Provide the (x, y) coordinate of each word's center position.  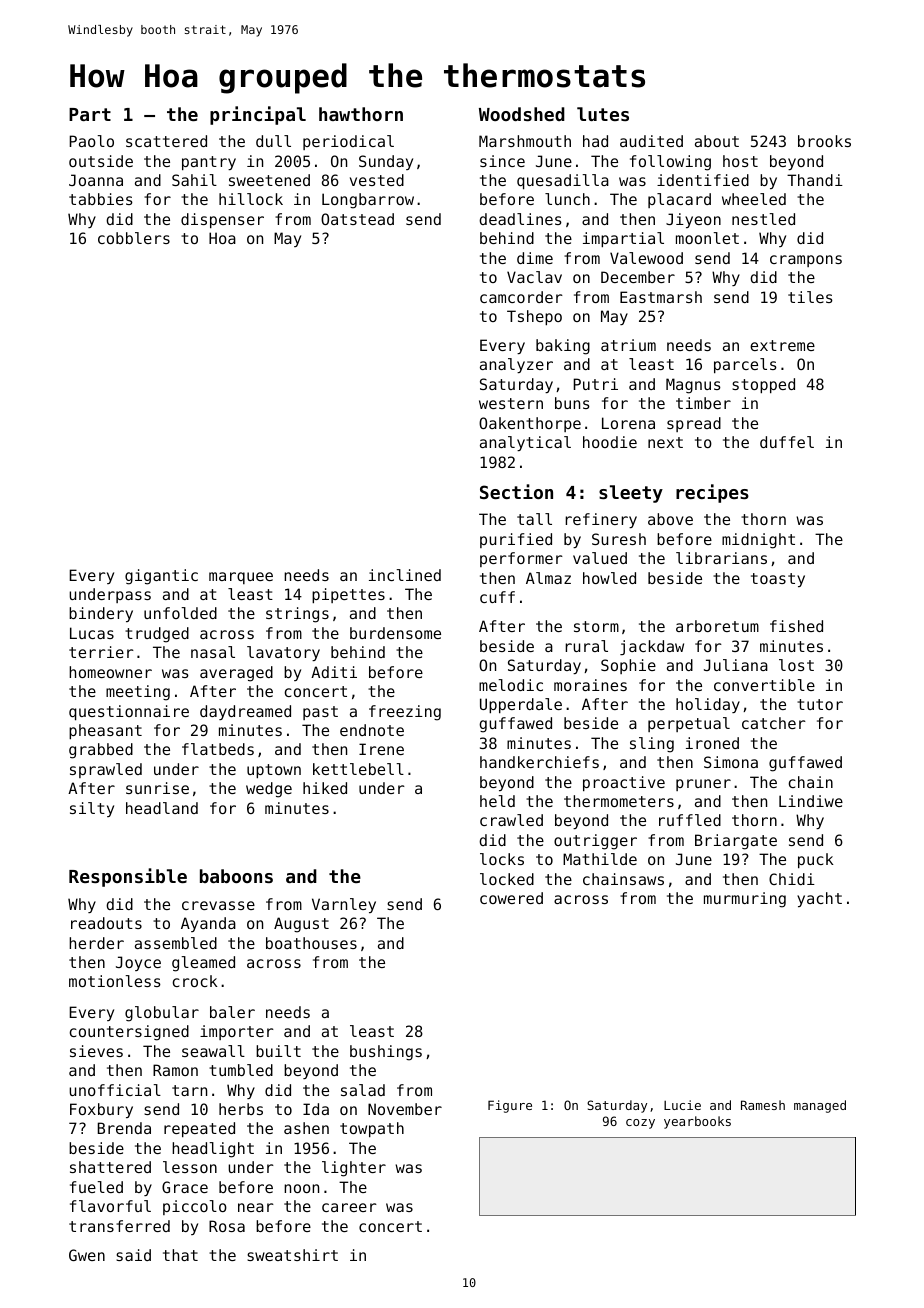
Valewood (646, 258)
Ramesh (763, 1105)
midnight (758, 541)
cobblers (134, 238)
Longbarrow (368, 201)
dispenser (222, 220)
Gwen (87, 1255)
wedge (269, 790)
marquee (241, 578)
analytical (525, 443)
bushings (386, 1053)
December (638, 277)
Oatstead (357, 219)
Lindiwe (811, 801)
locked (507, 879)
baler (232, 1012)
